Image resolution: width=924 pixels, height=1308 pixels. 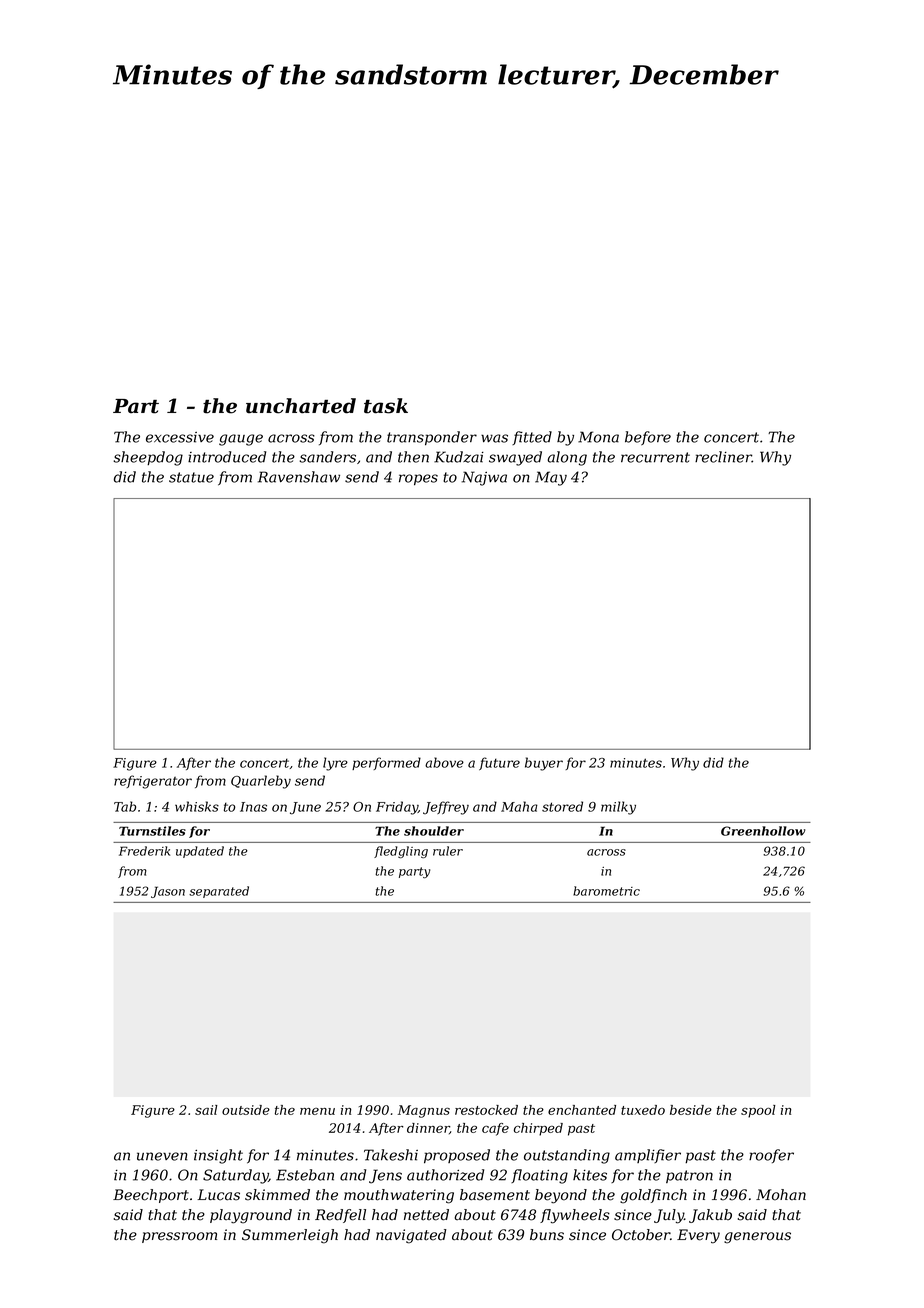 What do you see at coordinates (723, 457) in the page?
I see `recliner` at bounding box center [723, 457].
